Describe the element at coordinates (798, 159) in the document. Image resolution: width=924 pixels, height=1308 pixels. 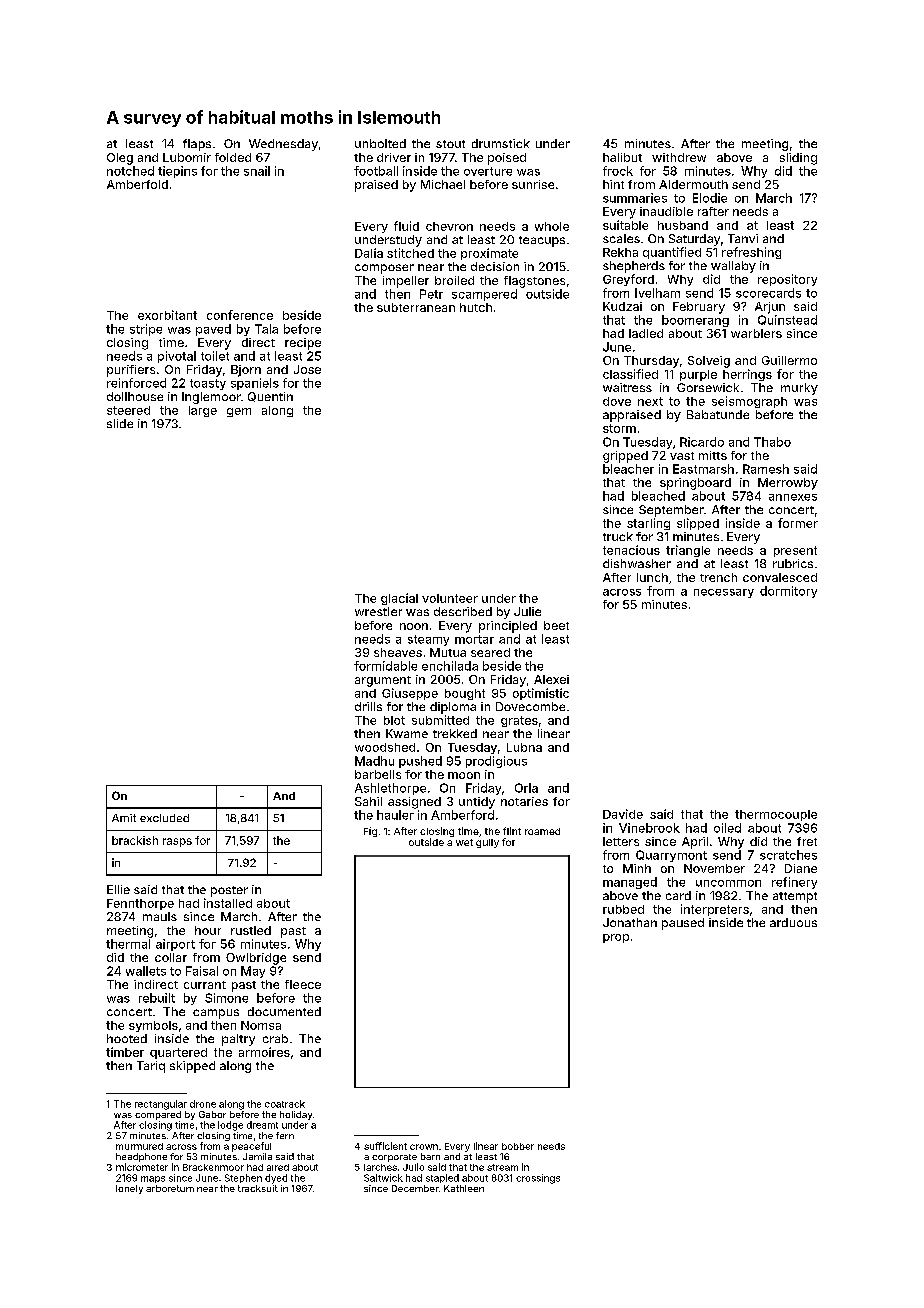
I see `sliding` at that location.
